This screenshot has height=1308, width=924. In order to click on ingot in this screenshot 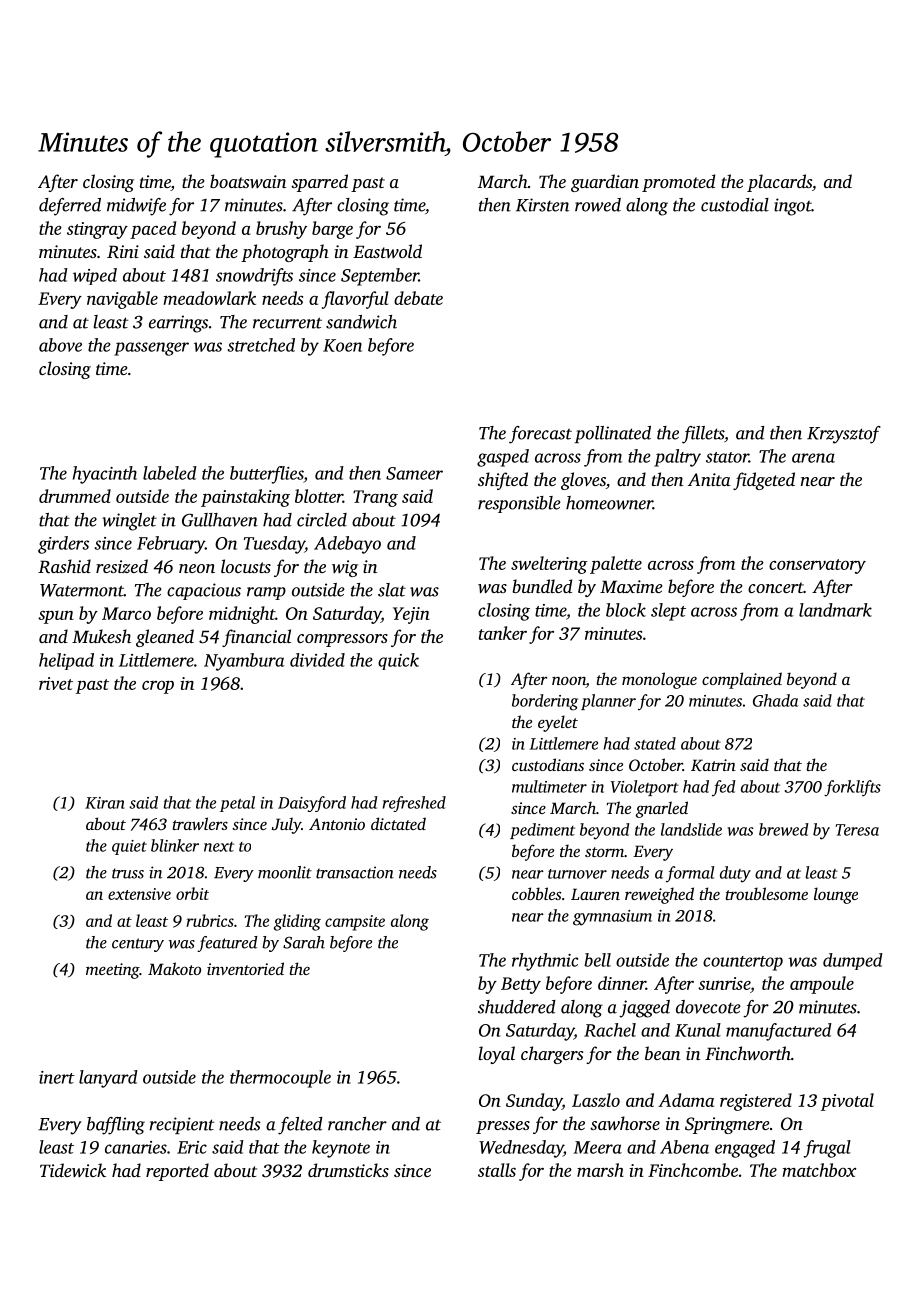, I will do `click(793, 207)`.
